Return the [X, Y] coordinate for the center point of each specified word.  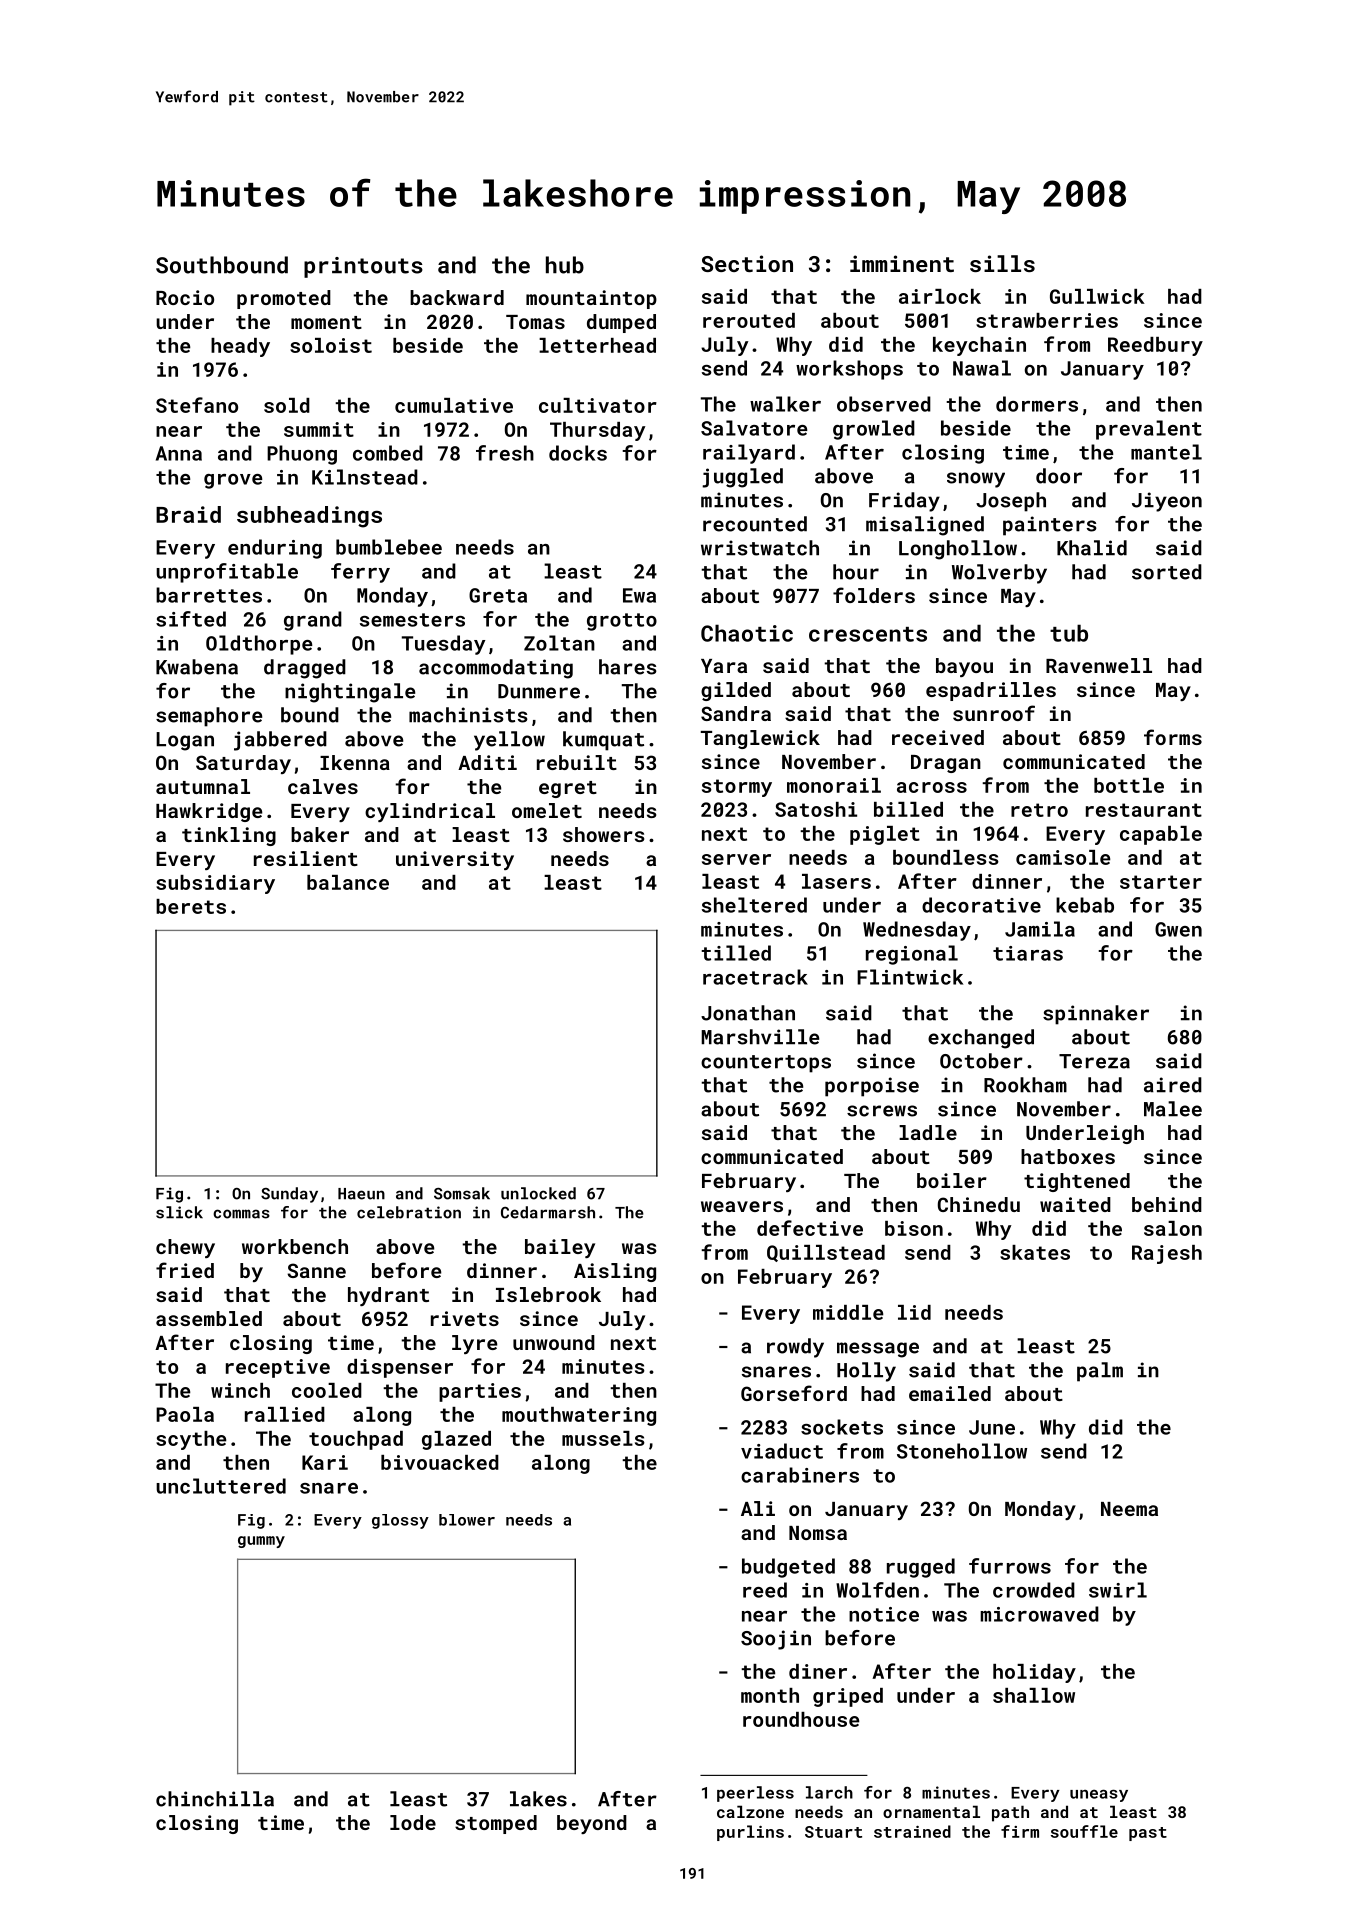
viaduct [782, 1451]
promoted [284, 299]
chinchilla [215, 1799]
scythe [191, 1440]
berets [191, 906]
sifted [191, 619]
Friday [904, 502]
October [981, 1061]
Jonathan [748, 1013]
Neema [1129, 1509]
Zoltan [559, 643]
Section [747, 263]
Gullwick [1097, 296]
